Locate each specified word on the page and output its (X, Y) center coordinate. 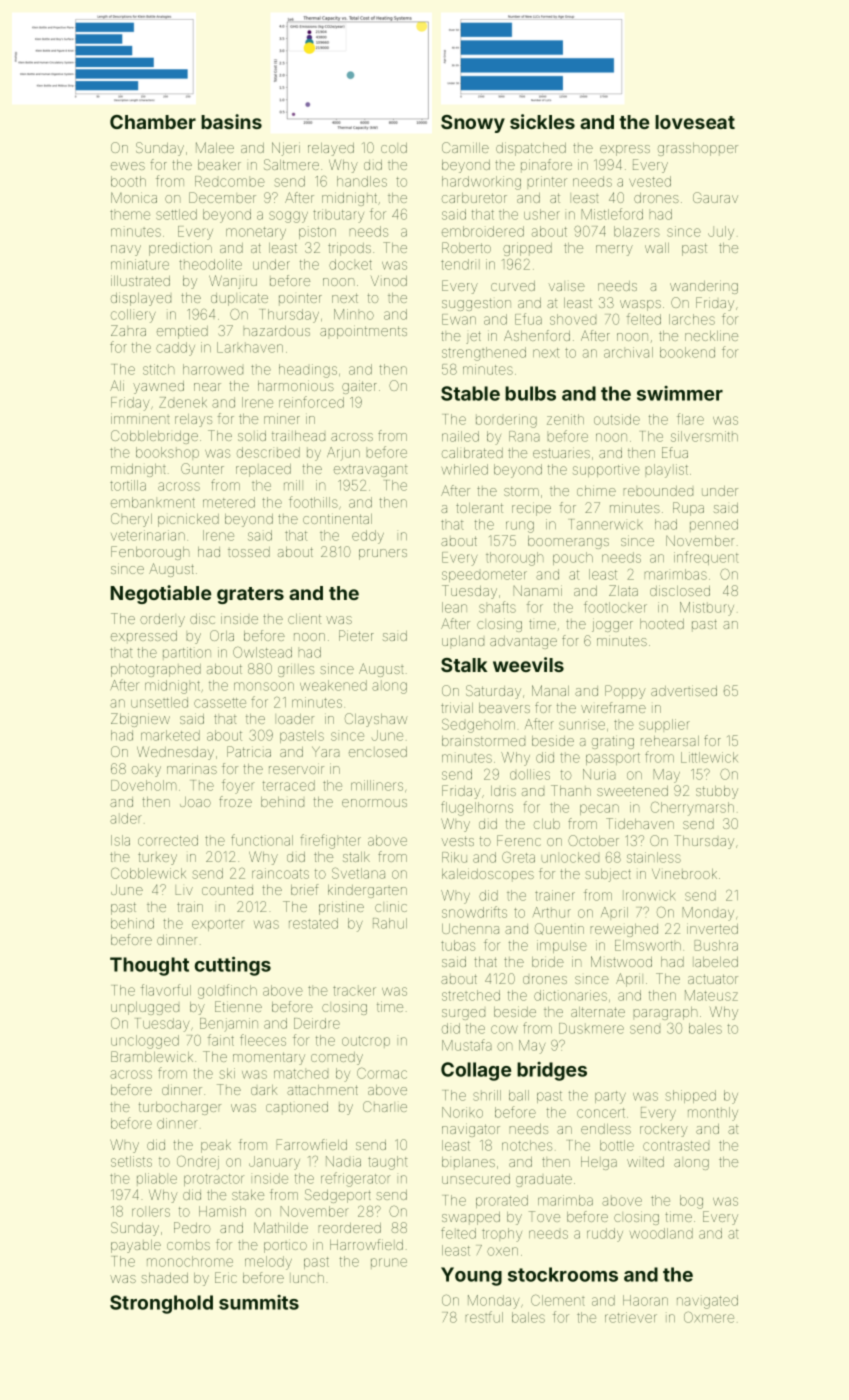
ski (227, 1073)
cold (394, 148)
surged (463, 1014)
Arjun (343, 453)
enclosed (378, 752)
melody (268, 1263)
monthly (713, 1114)
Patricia (249, 751)
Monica (134, 197)
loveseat (695, 122)
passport (613, 759)
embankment (153, 502)
